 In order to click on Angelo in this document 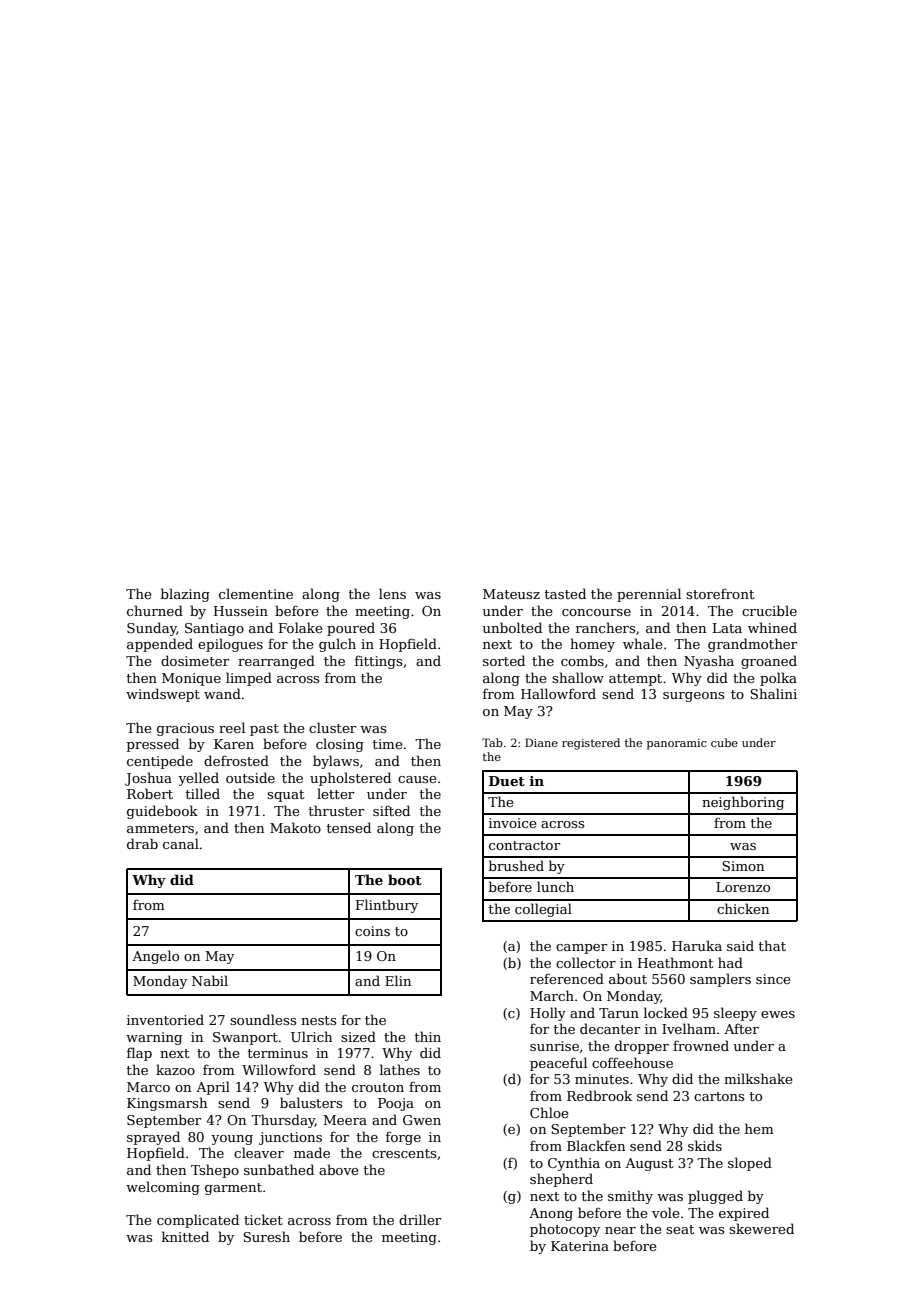, I will do `click(155, 957)`.
